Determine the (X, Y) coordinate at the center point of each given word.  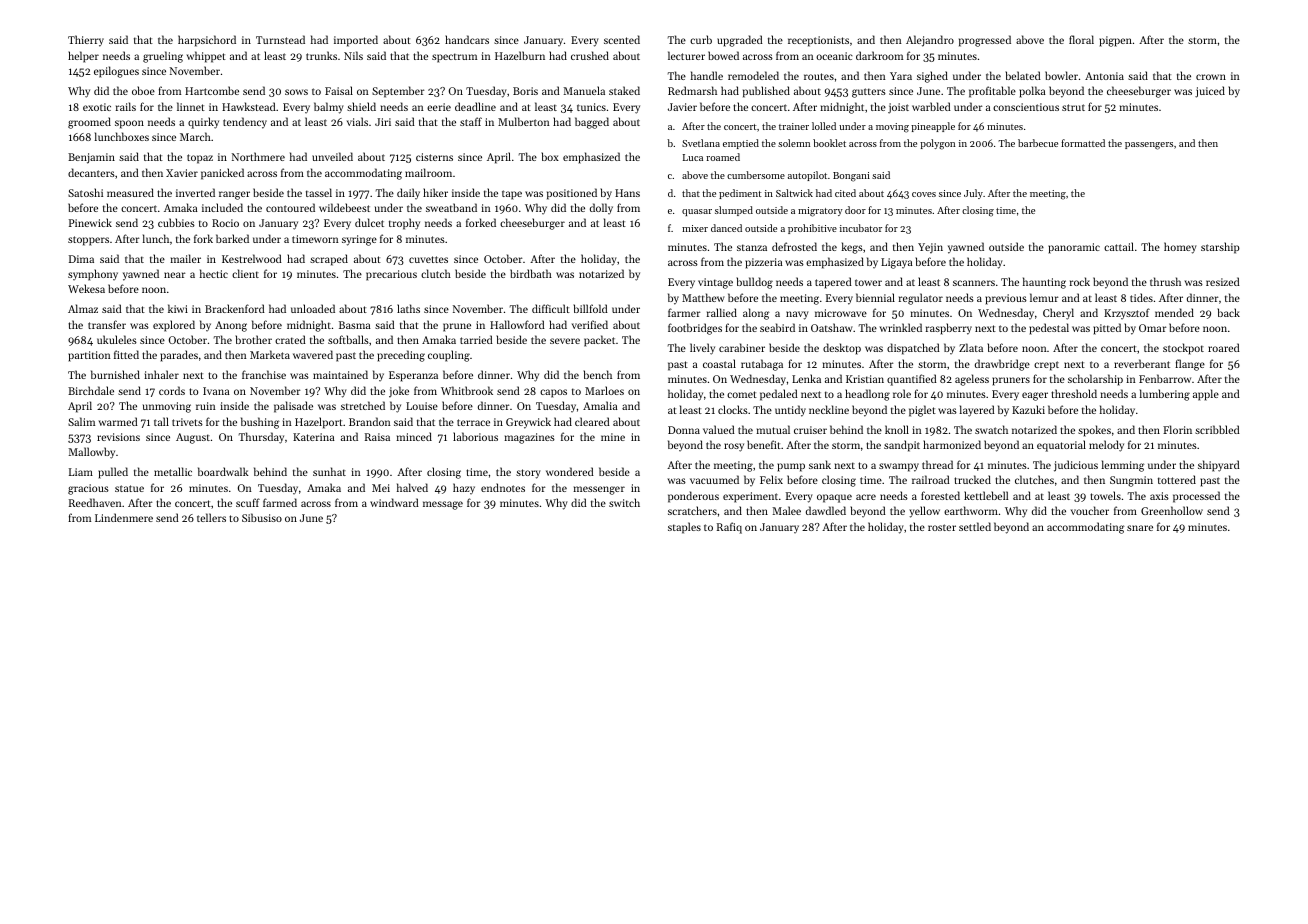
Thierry (86, 41)
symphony (93, 275)
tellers (211, 517)
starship (1220, 248)
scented (622, 39)
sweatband (451, 207)
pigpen (1115, 41)
